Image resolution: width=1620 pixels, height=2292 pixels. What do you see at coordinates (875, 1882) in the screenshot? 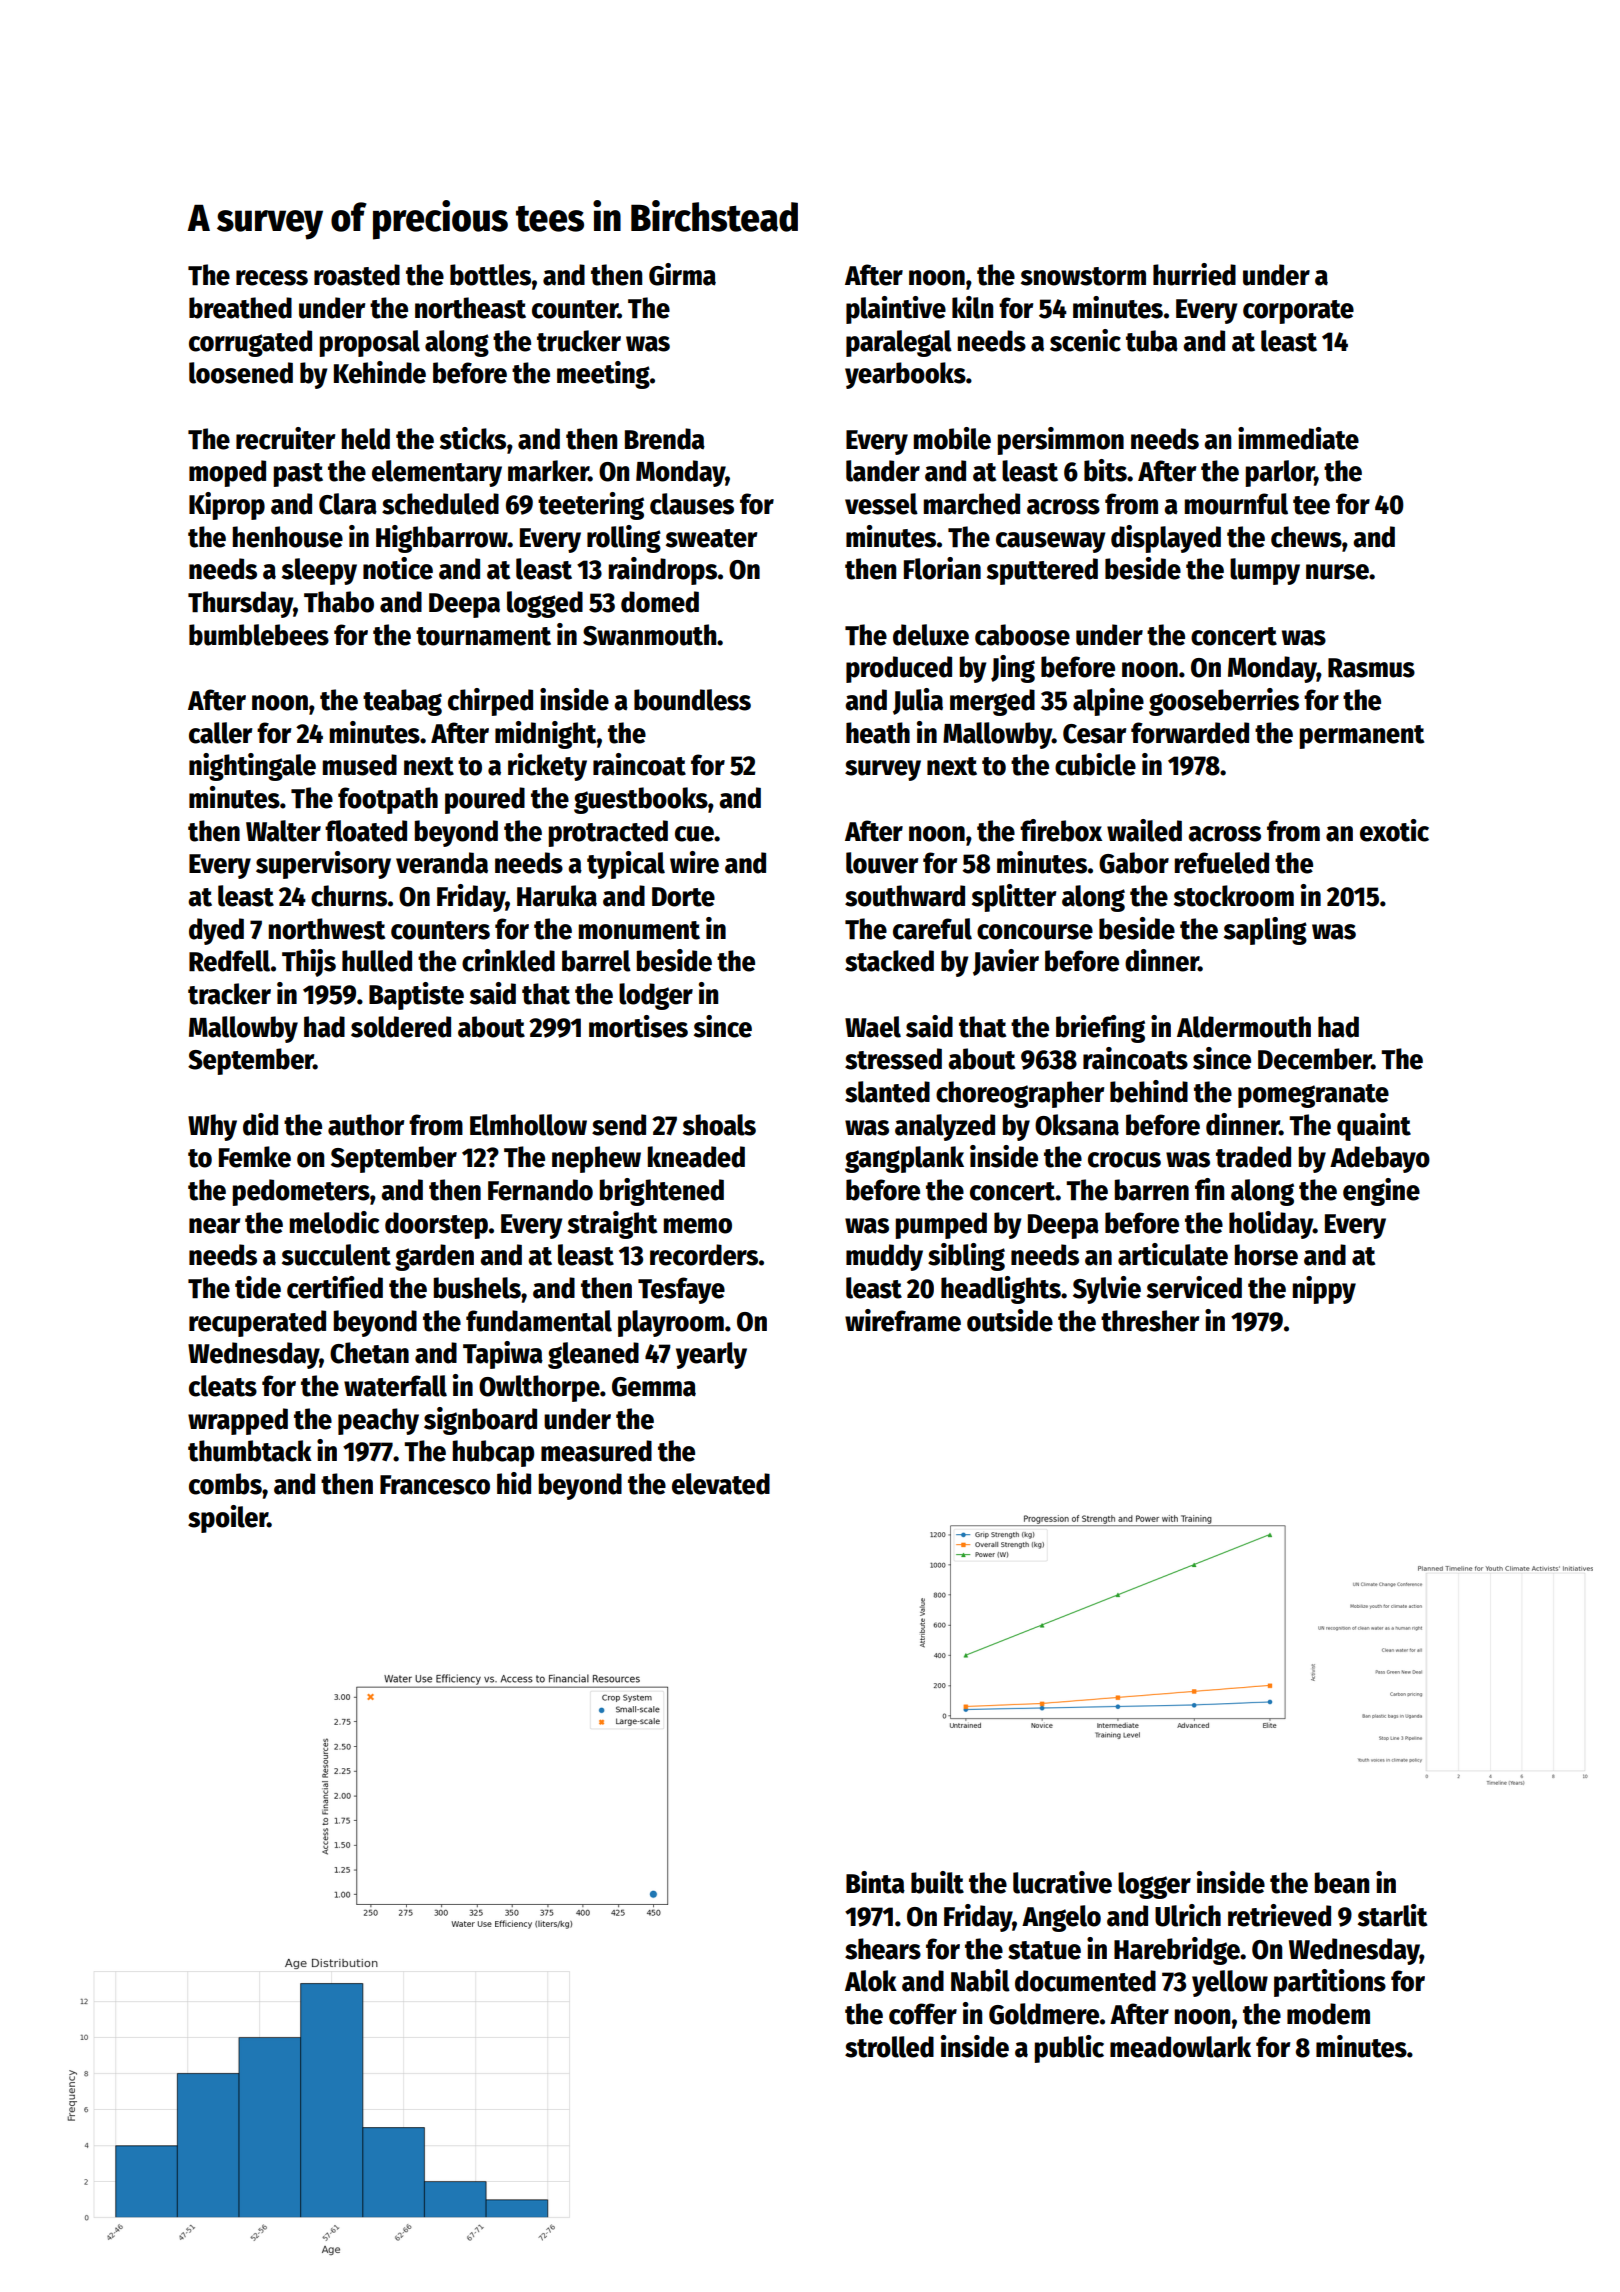
I see `Binta` at bounding box center [875, 1882].
